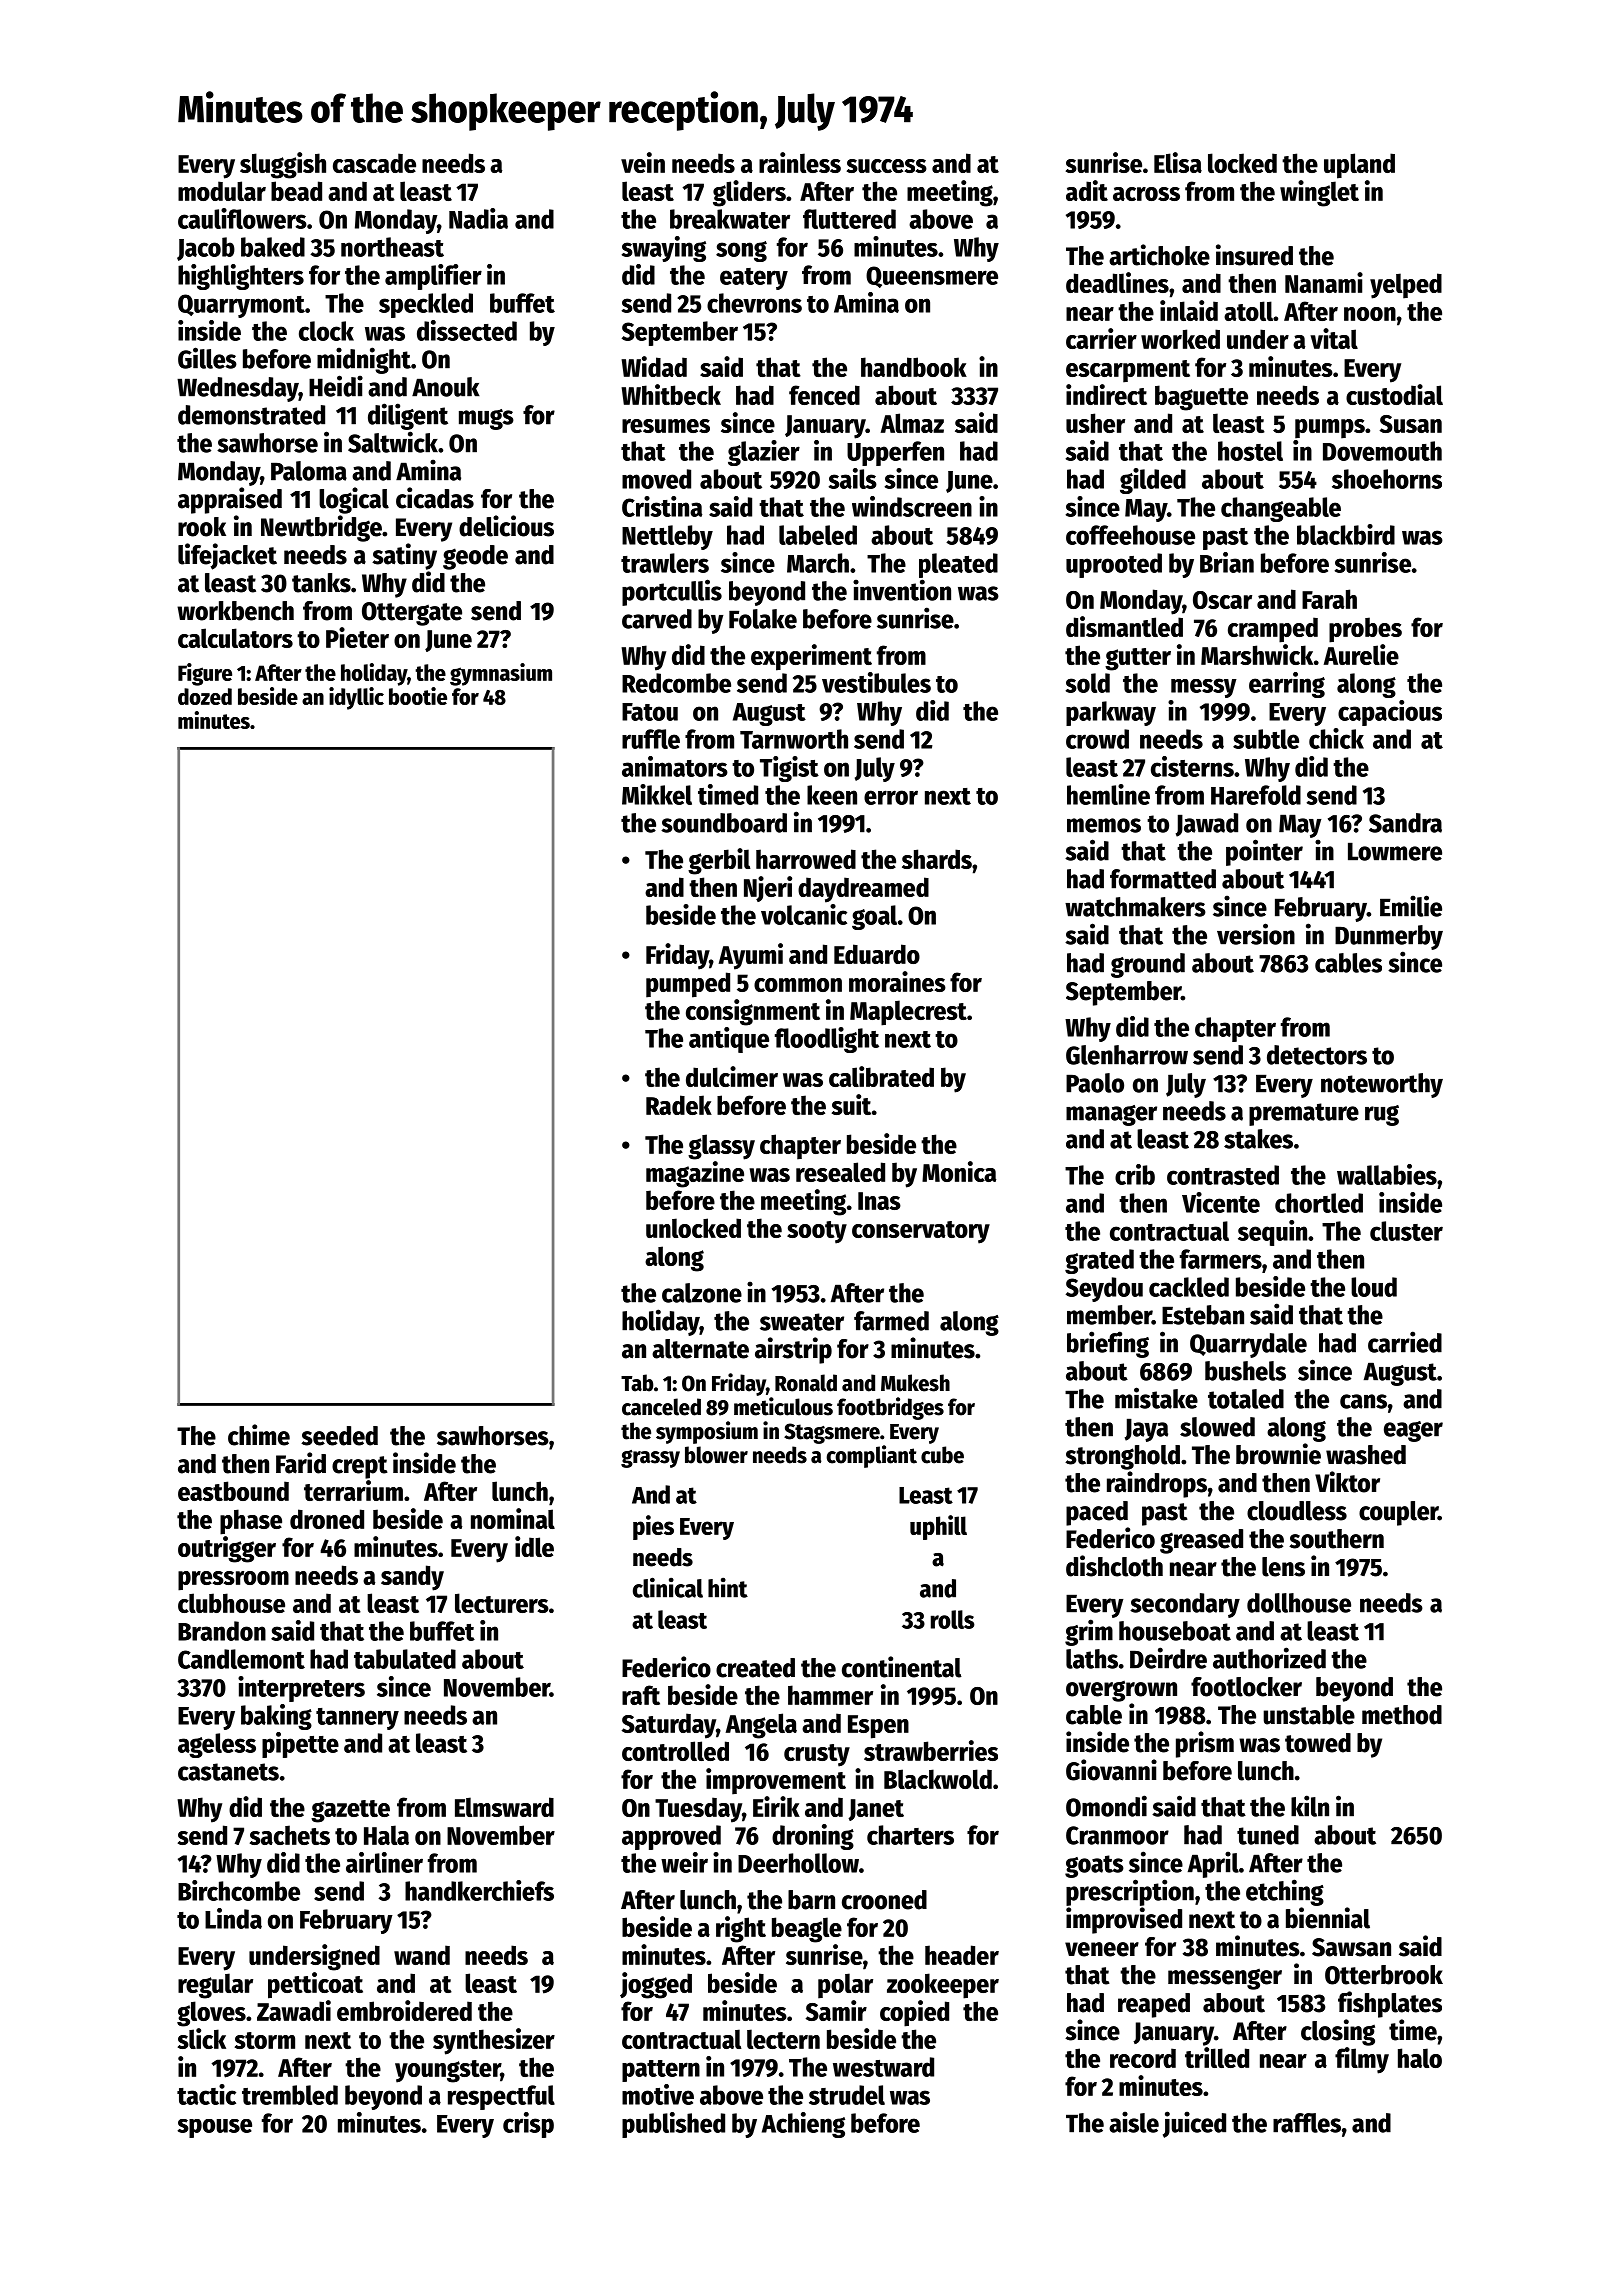 The height and width of the page is (2292, 1620). I want to click on antique, so click(729, 1040).
